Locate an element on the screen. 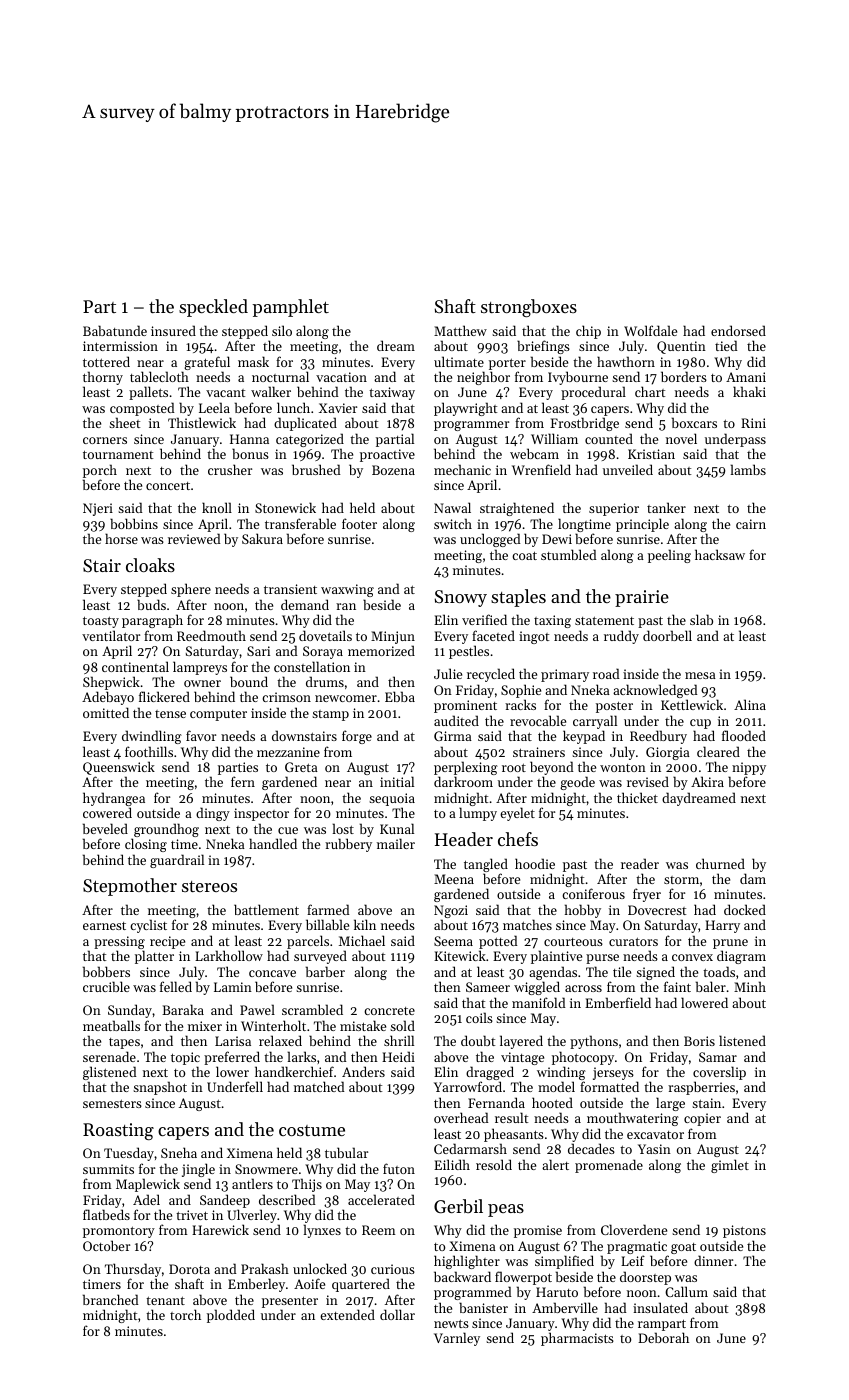 This screenshot has width=849, height=1400. stereos is located at coordinates (209, 886).
